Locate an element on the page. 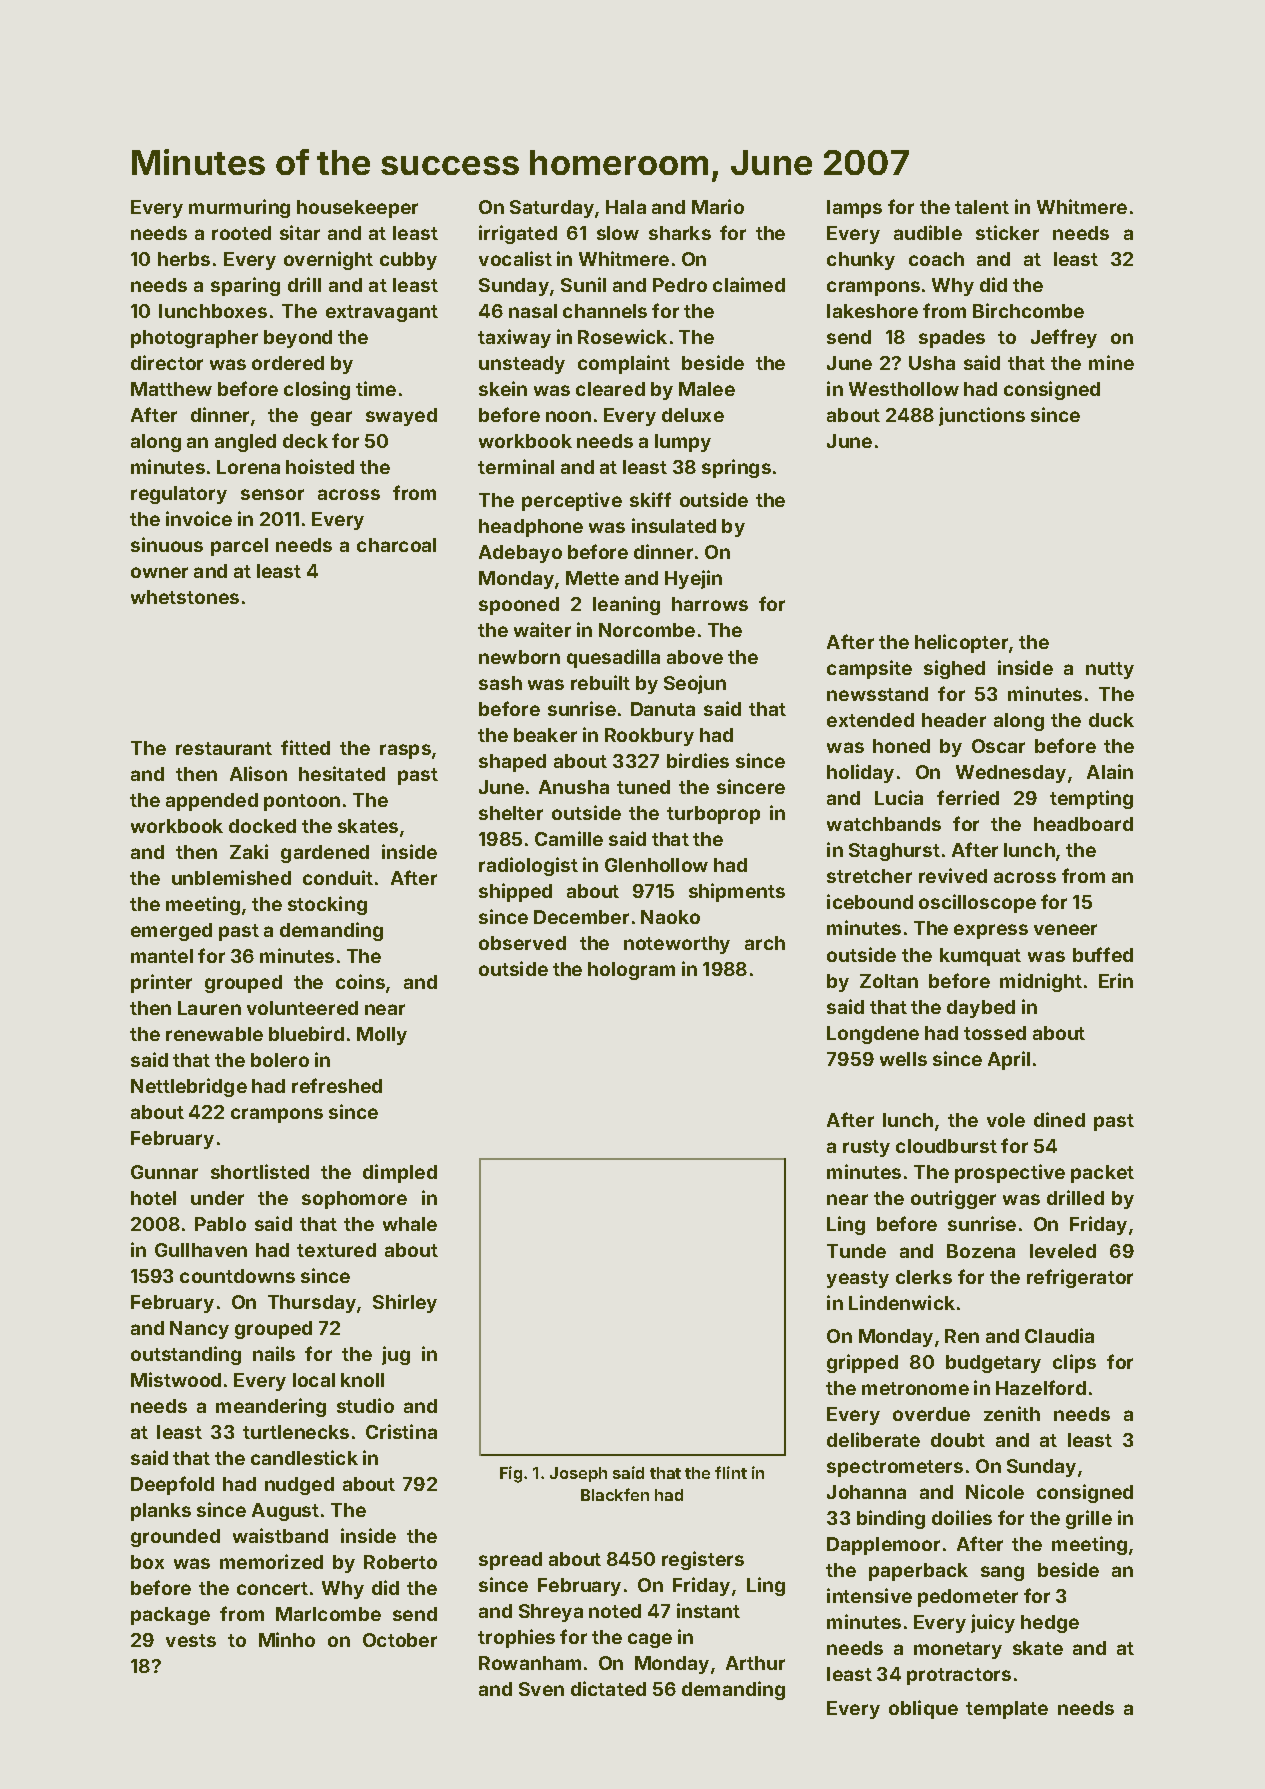 This document has height=1789, width=1265. murmuring is located at coordinates (239, 208).
